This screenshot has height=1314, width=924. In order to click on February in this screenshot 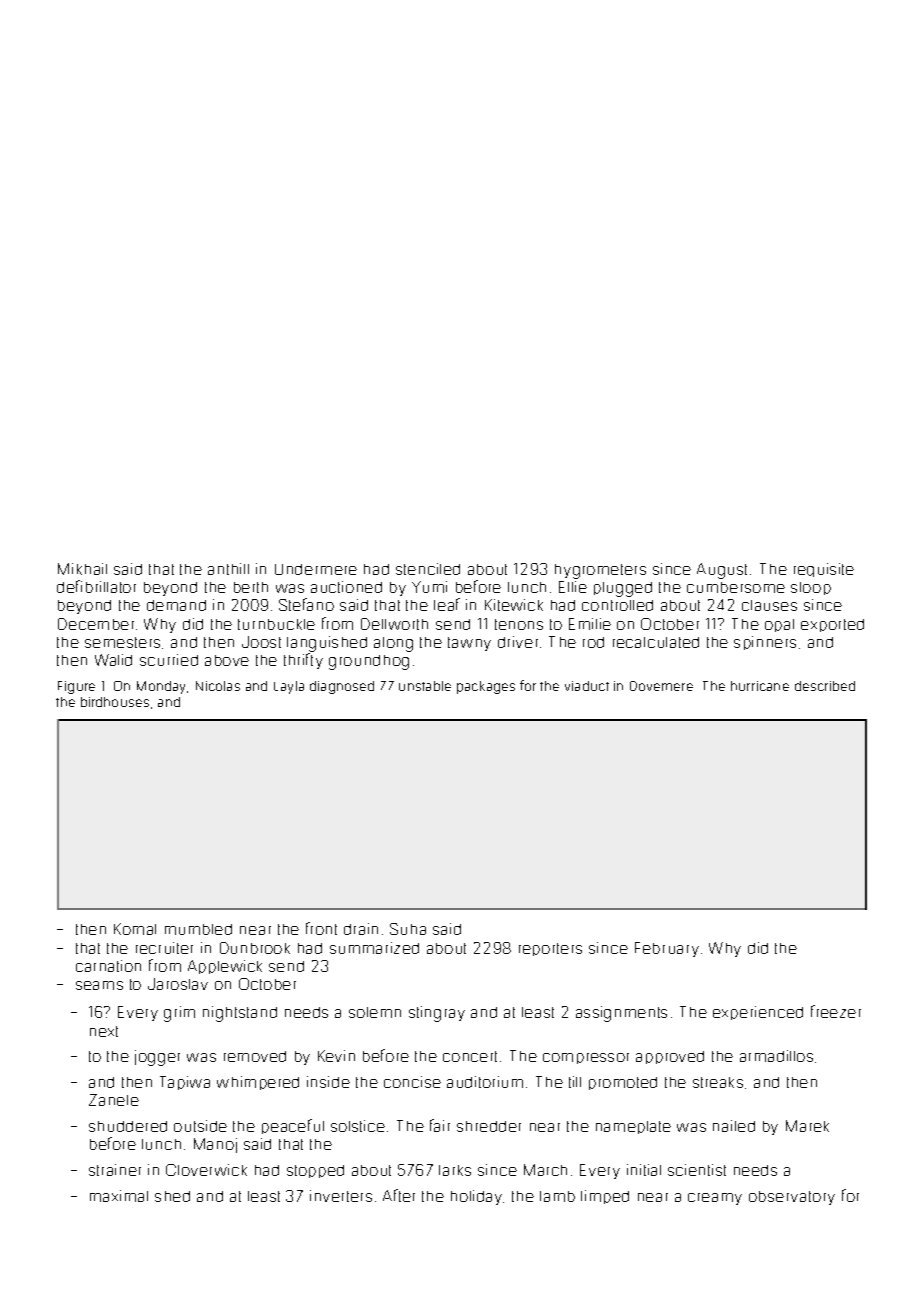, I will do `click(667, 949)`.
